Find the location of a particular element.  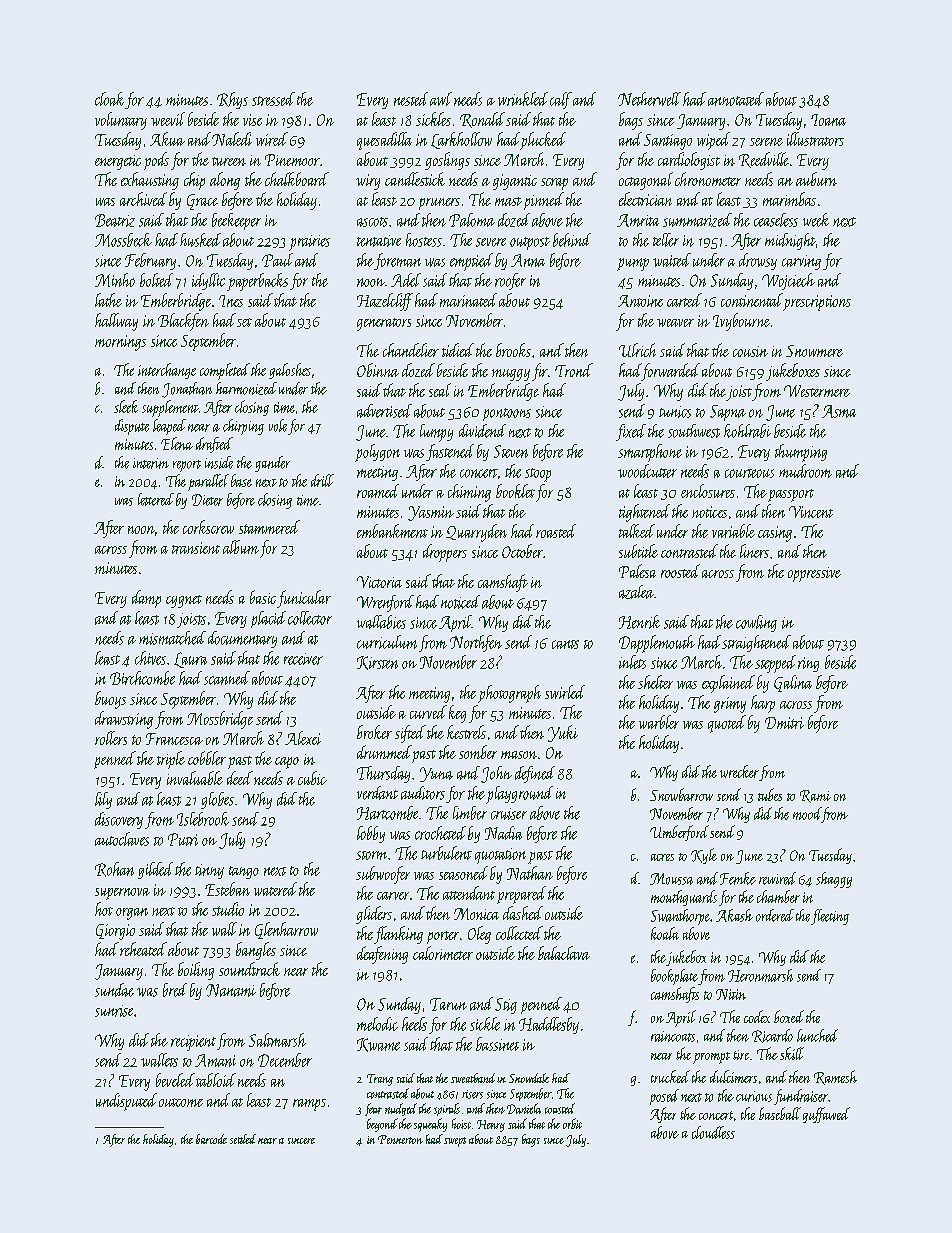

Wrenford is located at coordinates (385, 603).
